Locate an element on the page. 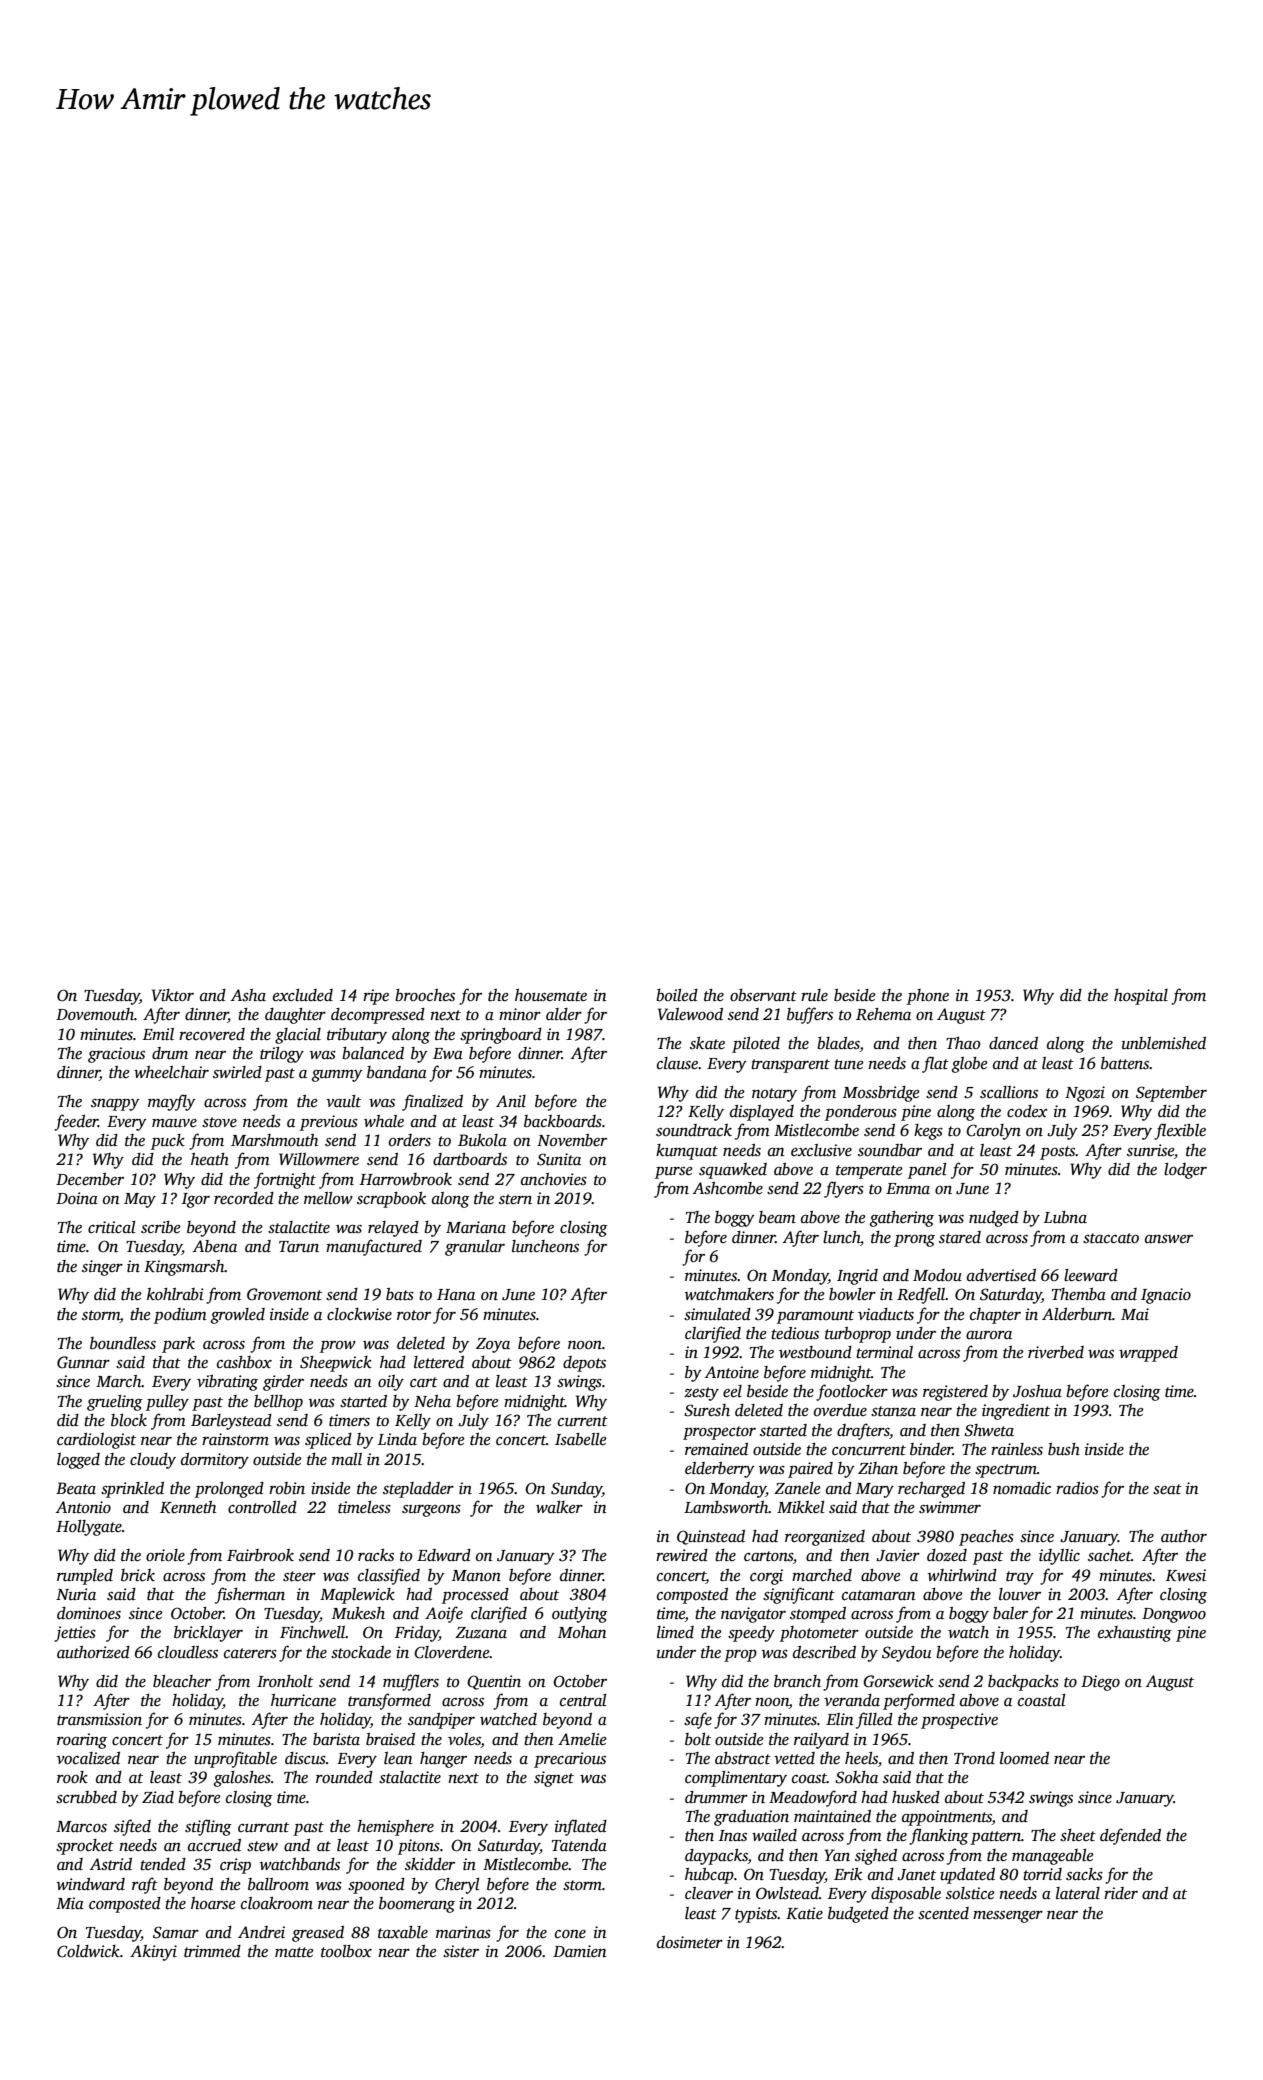 The height and width of the page is (2080, 1263). trimmed is located at coordinates (212, 1951).
